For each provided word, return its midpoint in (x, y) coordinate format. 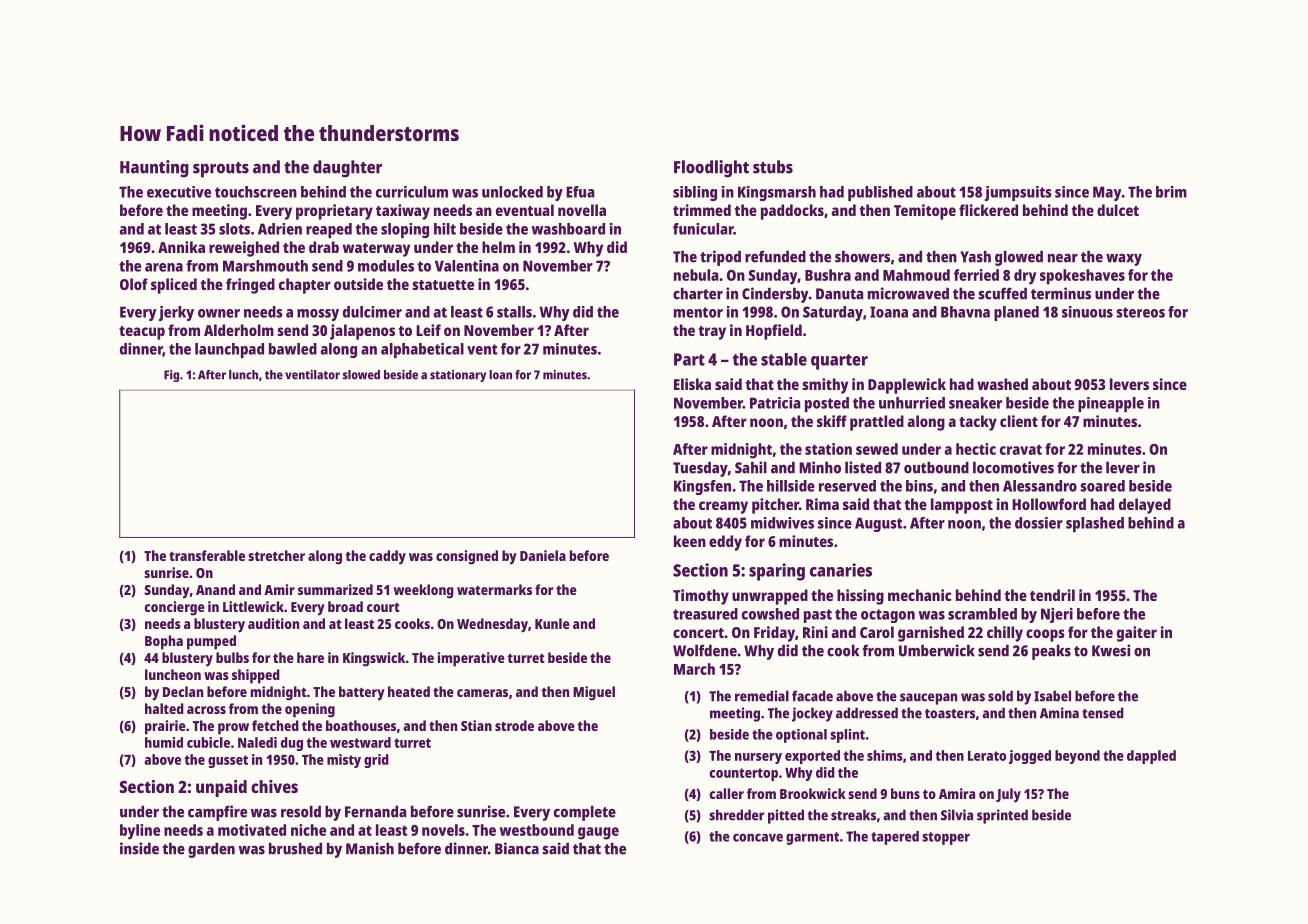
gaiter (1137, 634)
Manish (370, 848)
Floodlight (711, 169)
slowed (361, 375)
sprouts (221, 170)
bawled (293, 349)
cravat (1021, 449)
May (1107, 193)
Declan (183, 691)
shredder (736, 815)
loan (500, 375)
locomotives (1013, 467)
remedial (762, 696)
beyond (1077, 757)
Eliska (692, 384)
